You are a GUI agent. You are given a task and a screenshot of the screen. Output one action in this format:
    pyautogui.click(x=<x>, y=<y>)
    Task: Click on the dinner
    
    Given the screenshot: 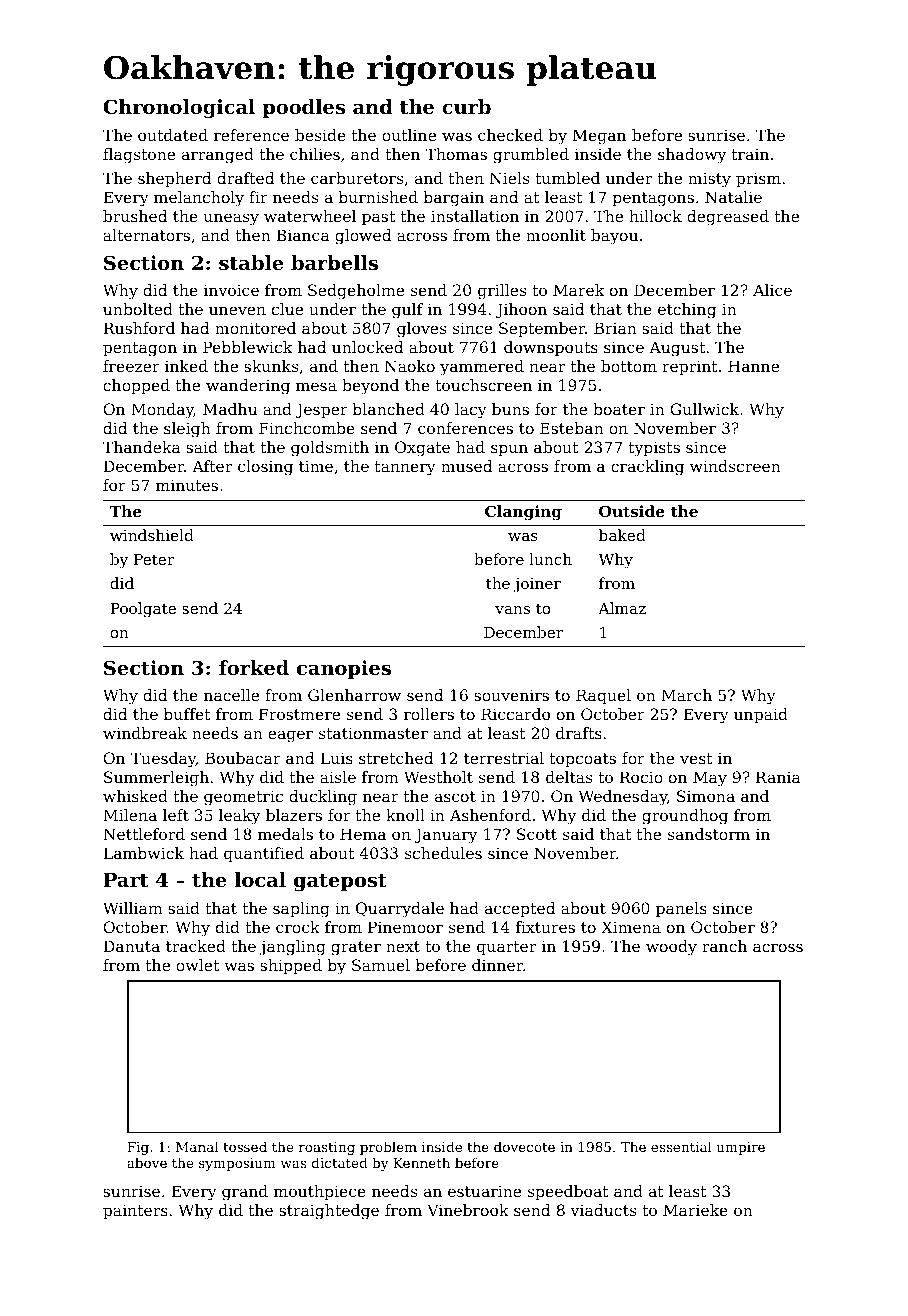 What is the action you would take?
    pyautogui.click(x=497, y=965)
